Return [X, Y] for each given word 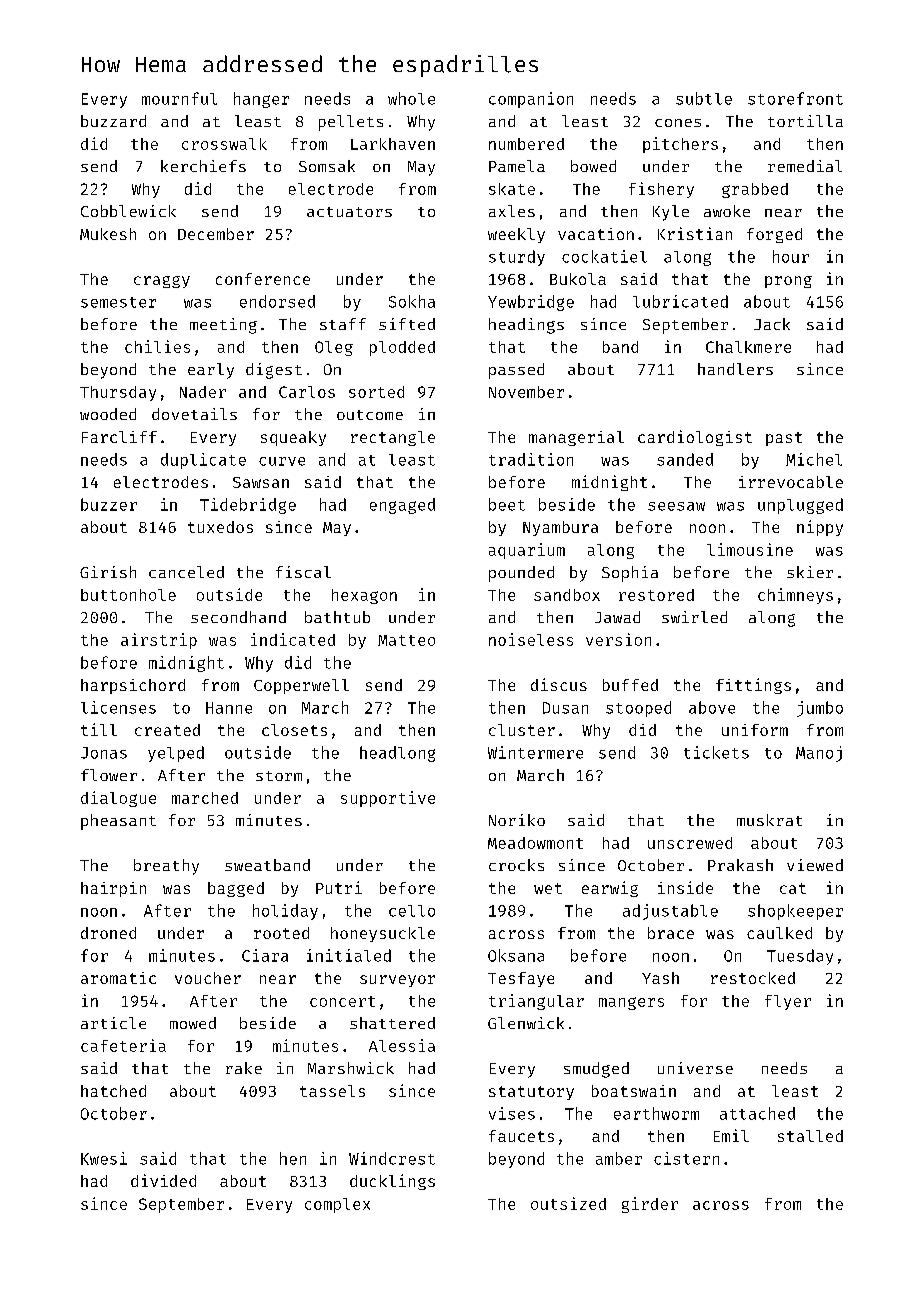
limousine [750, 549]
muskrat [769, 820]
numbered [526, 144]
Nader [203, 392]
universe [695, 1068]
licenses [118, 707]
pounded [521, 574]
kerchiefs [203, 166]
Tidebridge [248, 506]
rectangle [393, 438]
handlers [735, 369]
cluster [522, 730]
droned [108, 933]
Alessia [402, 1045]
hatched [113, 1091]
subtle [704, 98]
